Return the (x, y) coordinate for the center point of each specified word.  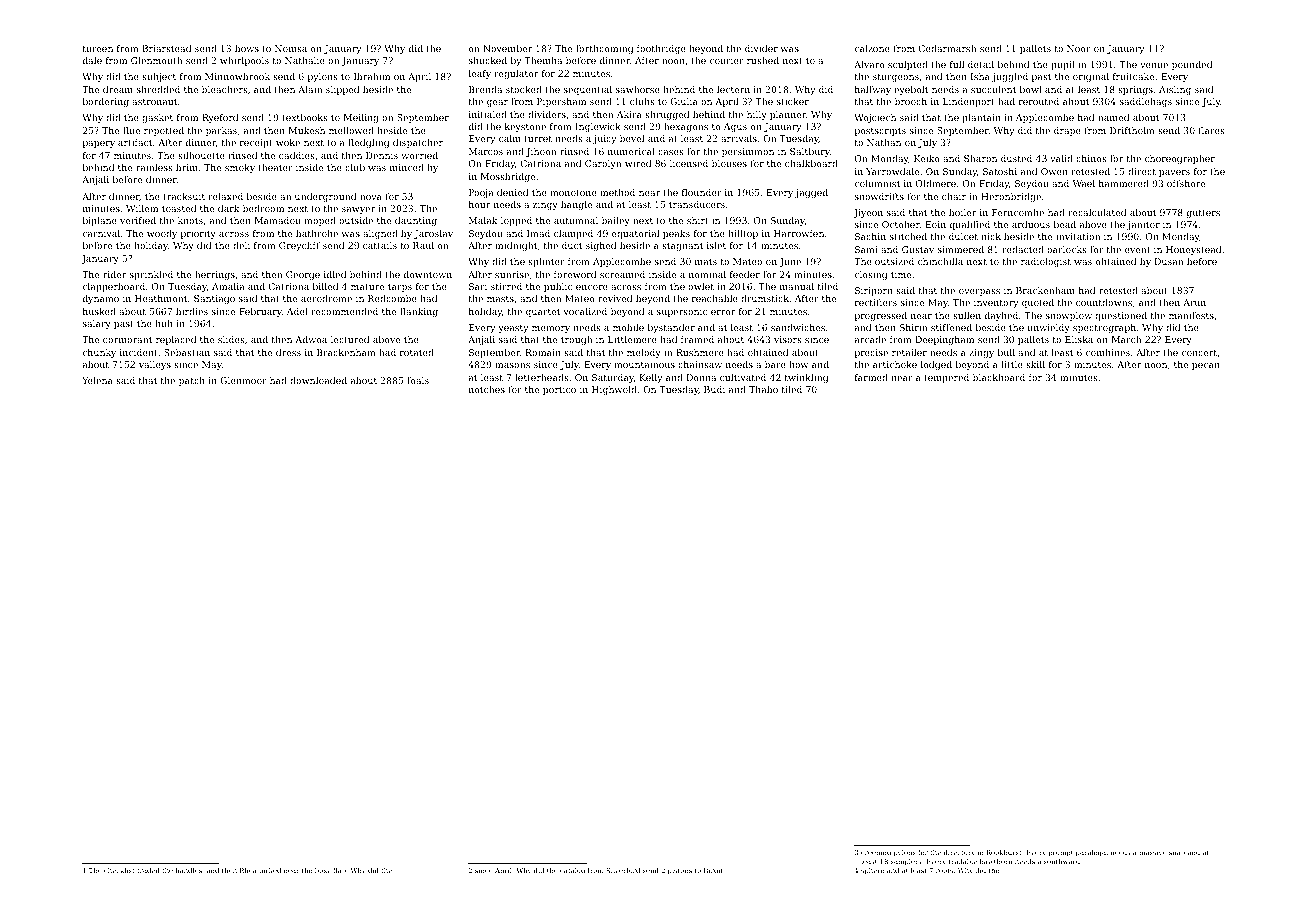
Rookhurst (1004, 852)
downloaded (318, 380)
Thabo (763, 389)
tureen (98, 48)
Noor (1079, 48)
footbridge (661, 49)
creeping (876, 853)
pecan (1206, 366)
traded (148, 870)
